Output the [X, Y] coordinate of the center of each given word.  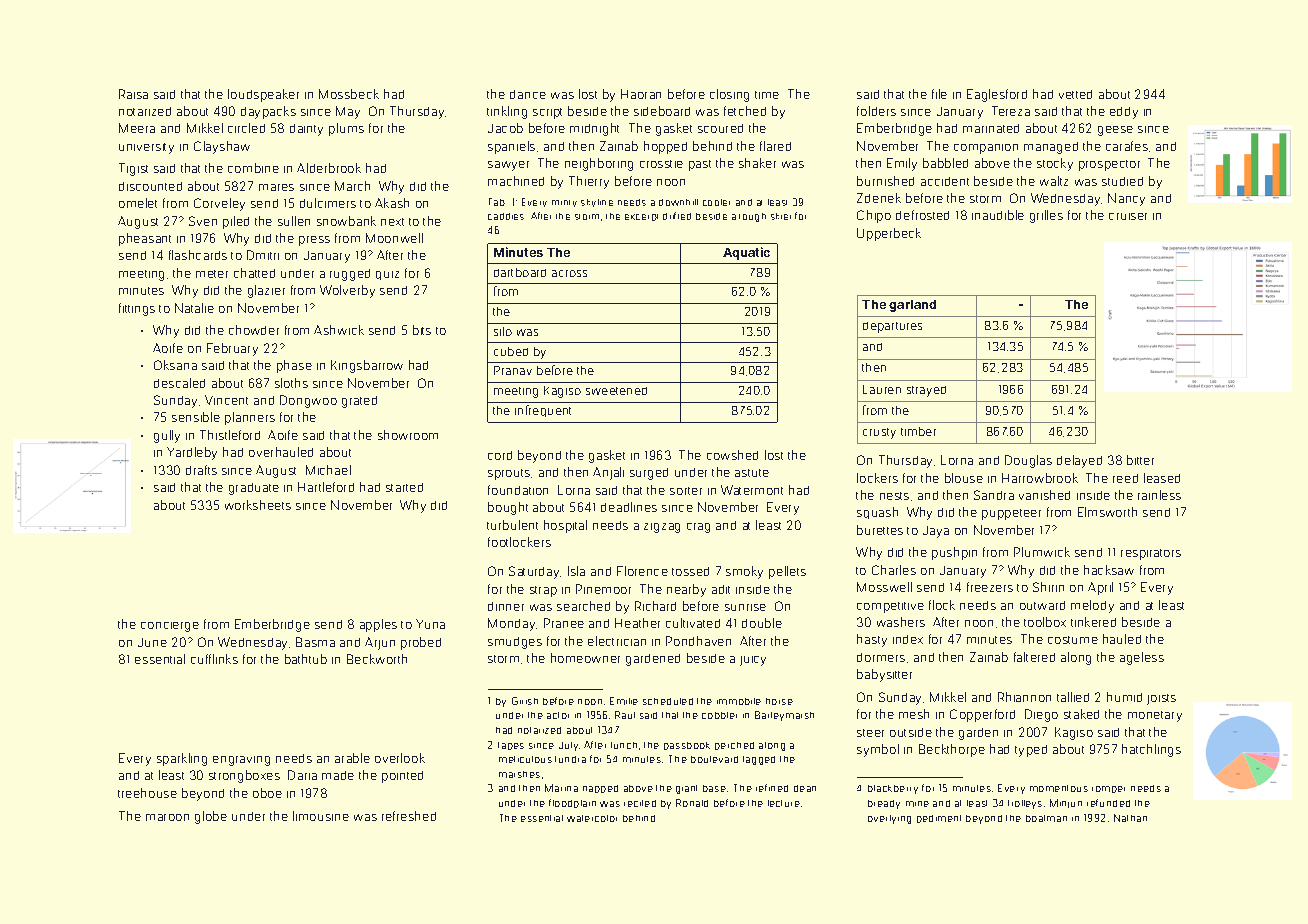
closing [729, 95]
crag [698, 528]
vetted [1075, 94]
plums [346, 129]
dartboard [520, 272]
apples [378, 625]
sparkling [182, 759]
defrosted [922, 215]
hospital [565, 526]
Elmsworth [1107, 512]
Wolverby [347, 291]
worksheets [258, 505]
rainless [1159, 495]
